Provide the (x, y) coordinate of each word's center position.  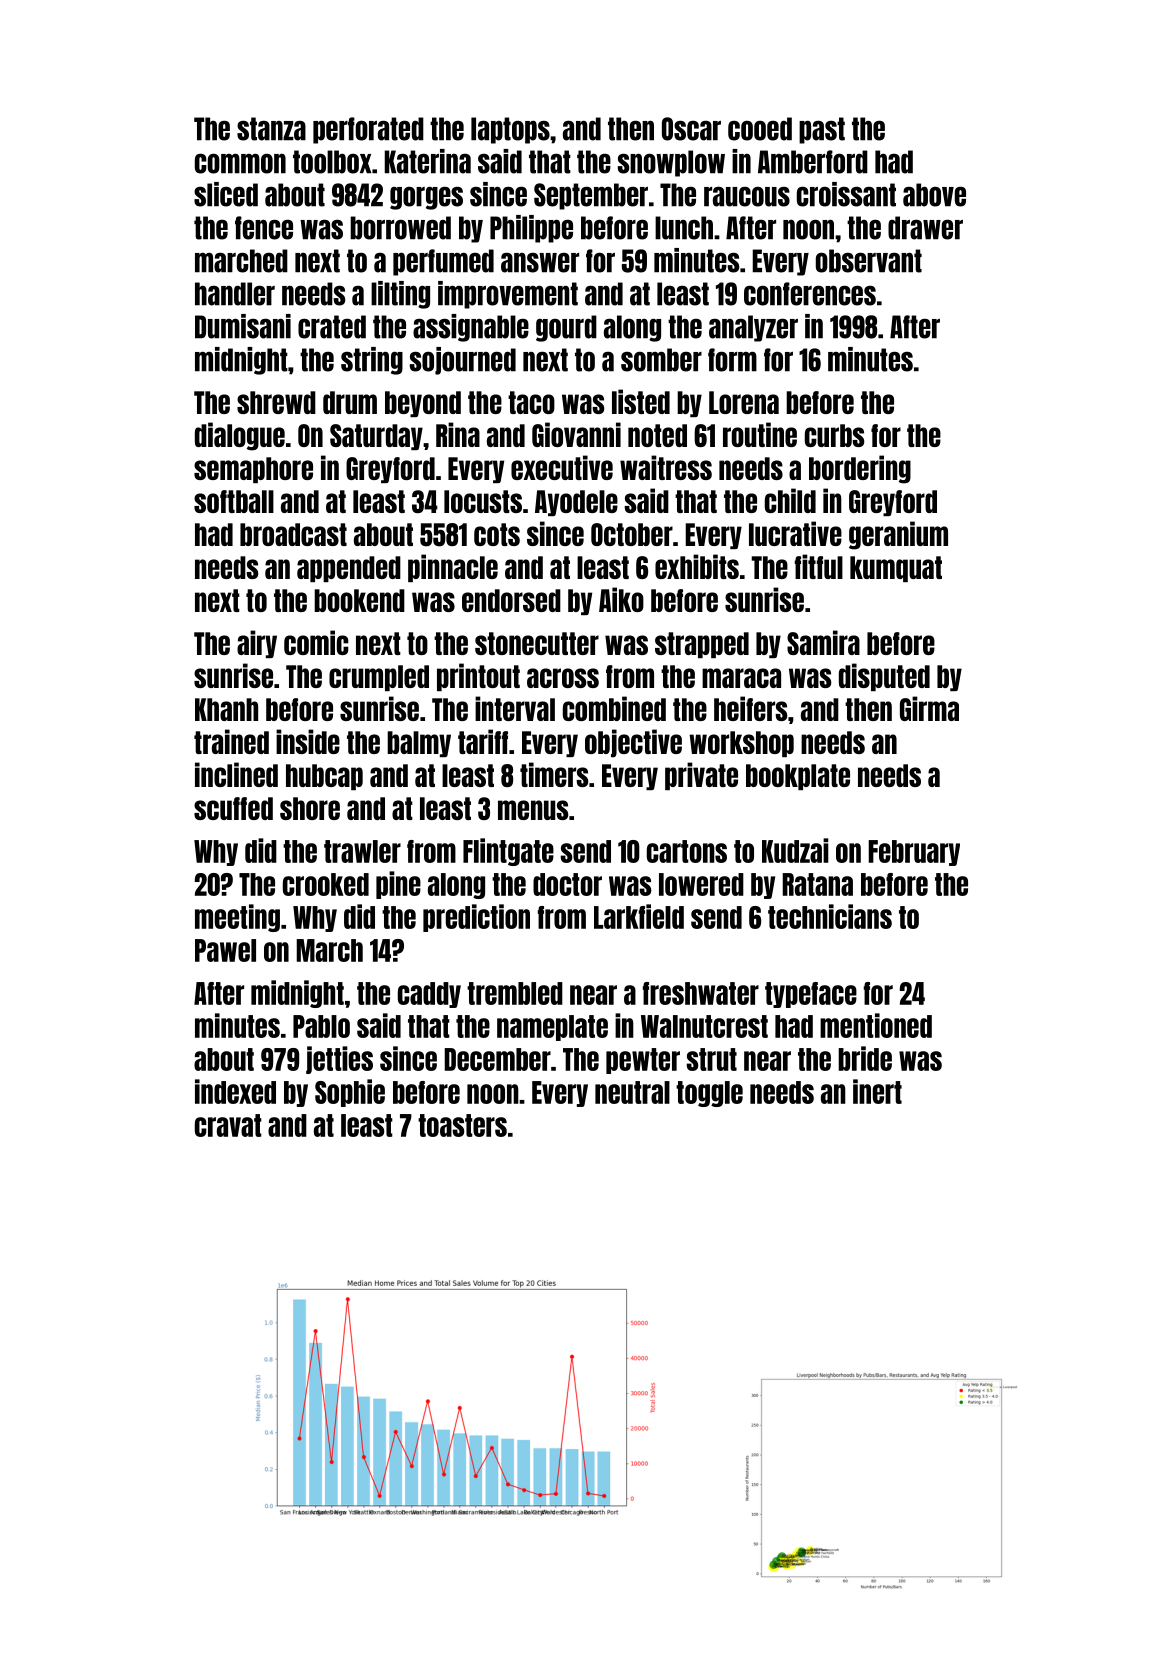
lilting (400, 295)
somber (661, 360)
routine (760, 434)
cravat (228, 1125)
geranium (898, 535)
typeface (811, 995)
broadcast (293, 534)
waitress (666, 467)
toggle (709, 1094)
